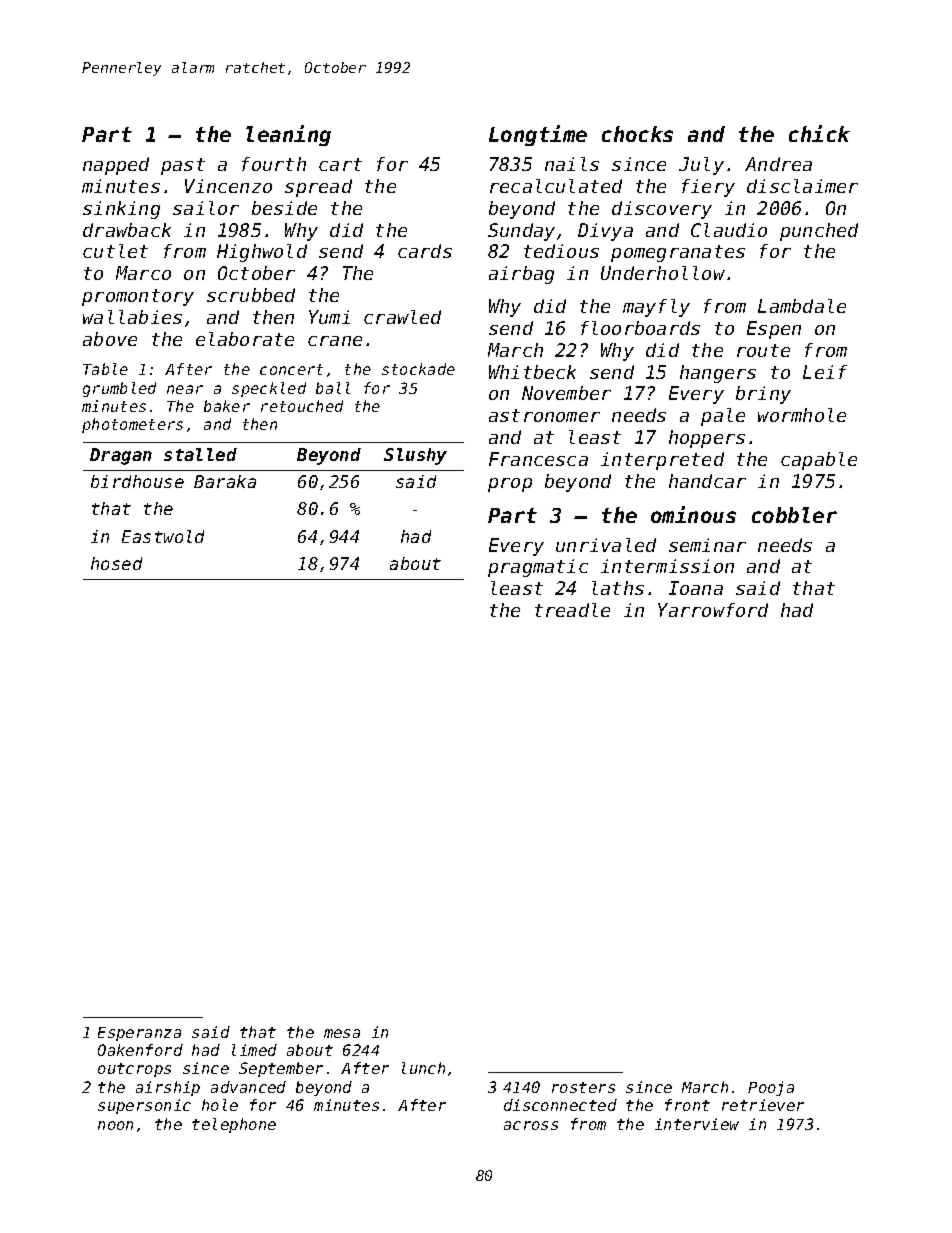  I want to click on Eastwold, so click(163, 536).
